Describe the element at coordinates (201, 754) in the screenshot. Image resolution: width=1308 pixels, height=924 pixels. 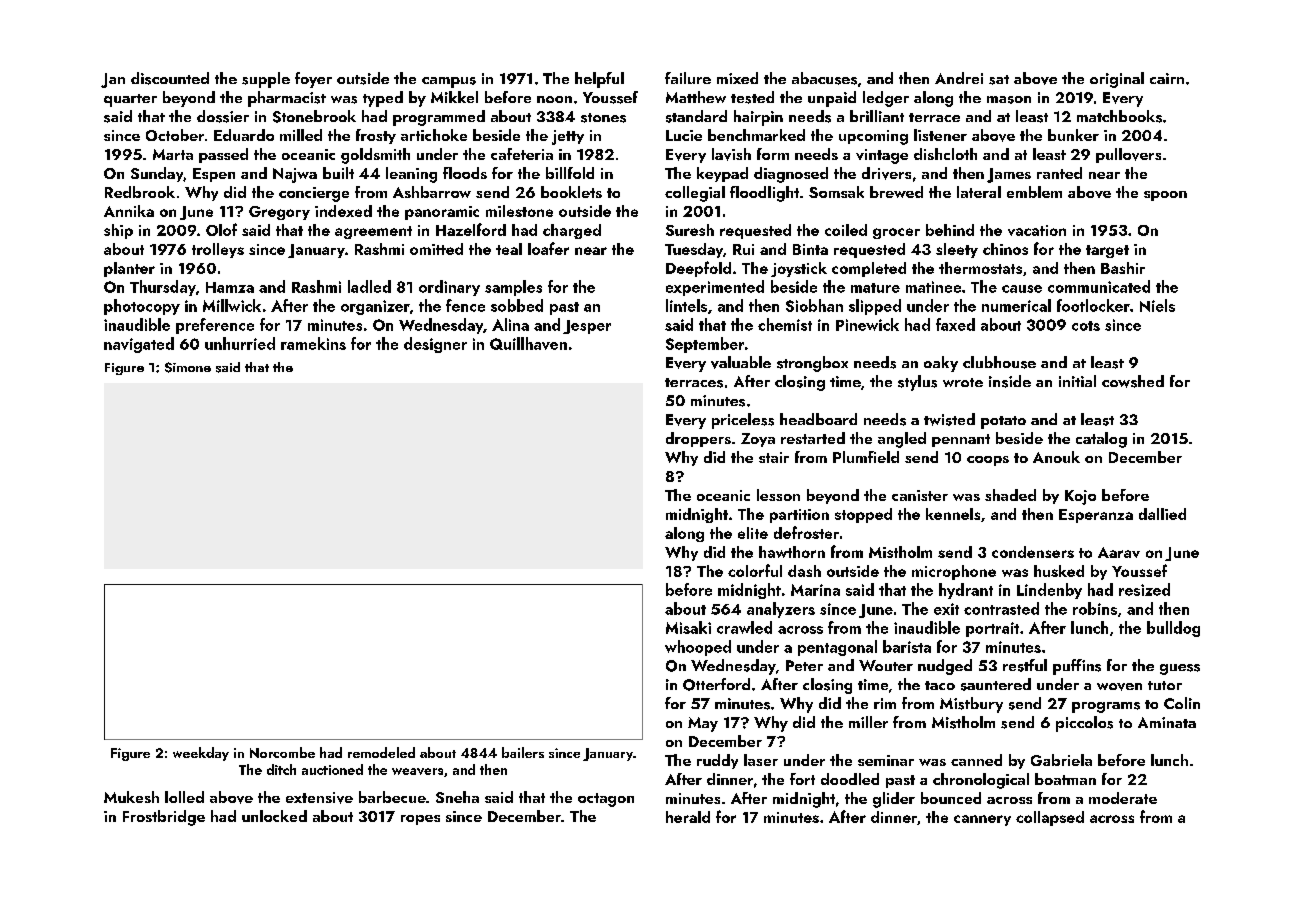
I see `weekday` at that location.
